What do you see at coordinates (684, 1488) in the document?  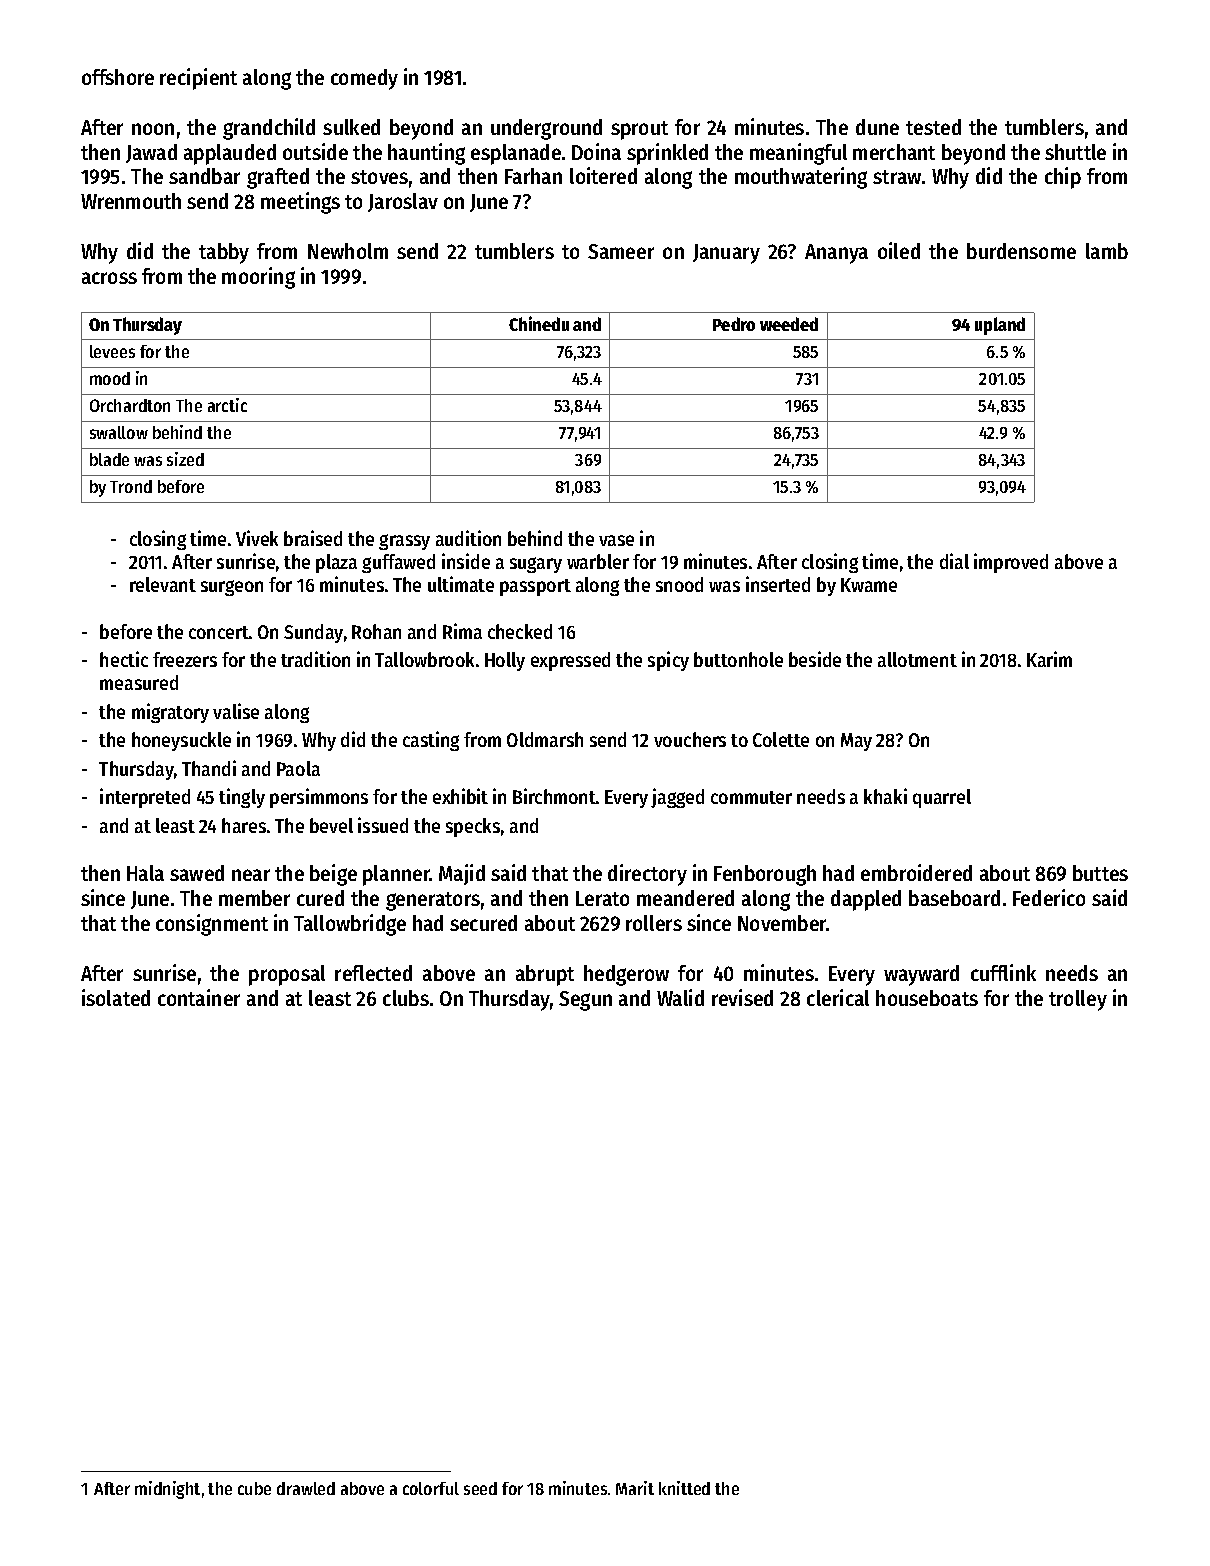 I see `knitted` at bounding box center [684, 1488].
